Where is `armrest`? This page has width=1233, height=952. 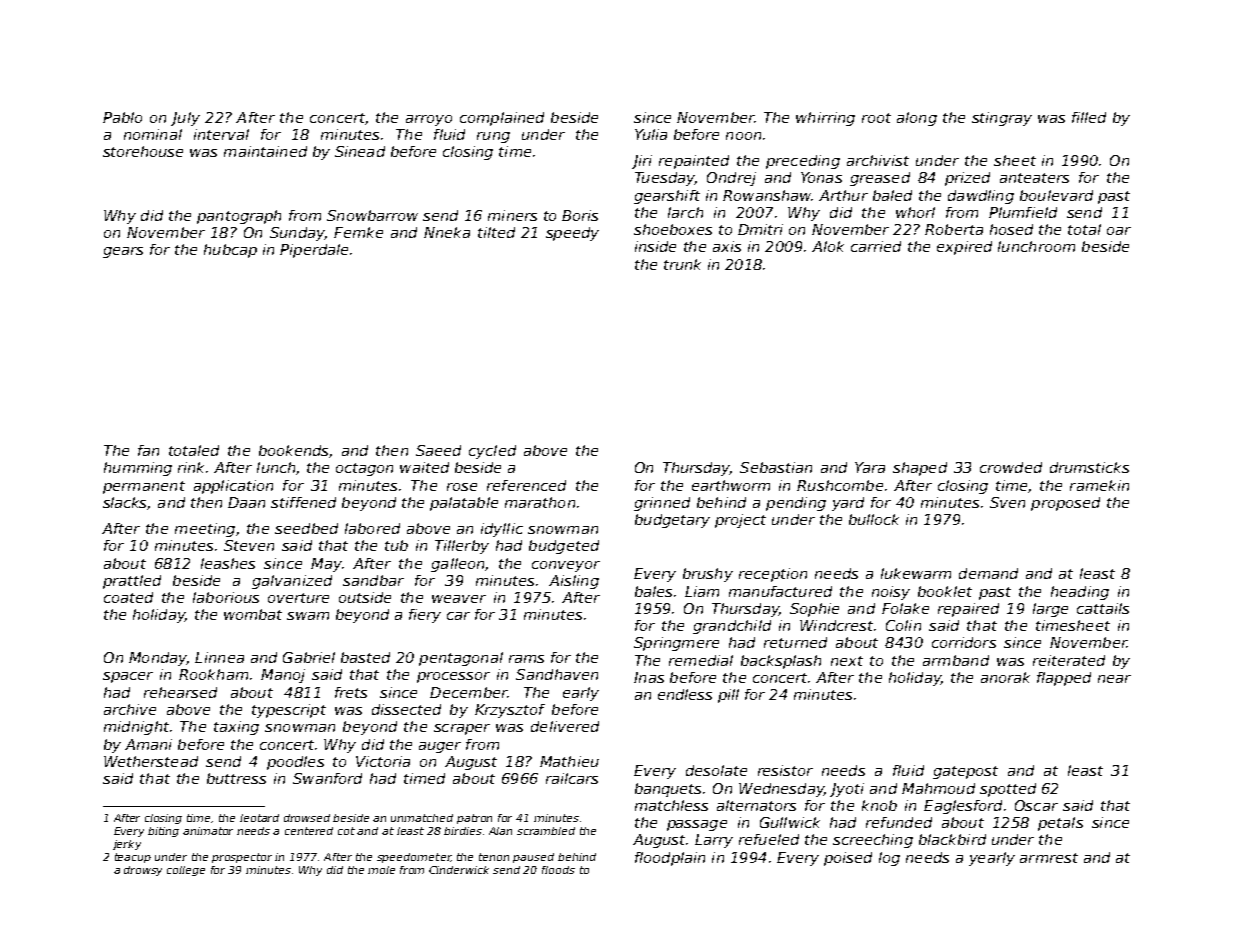 armrest is located at coordinates (1049, 858).
